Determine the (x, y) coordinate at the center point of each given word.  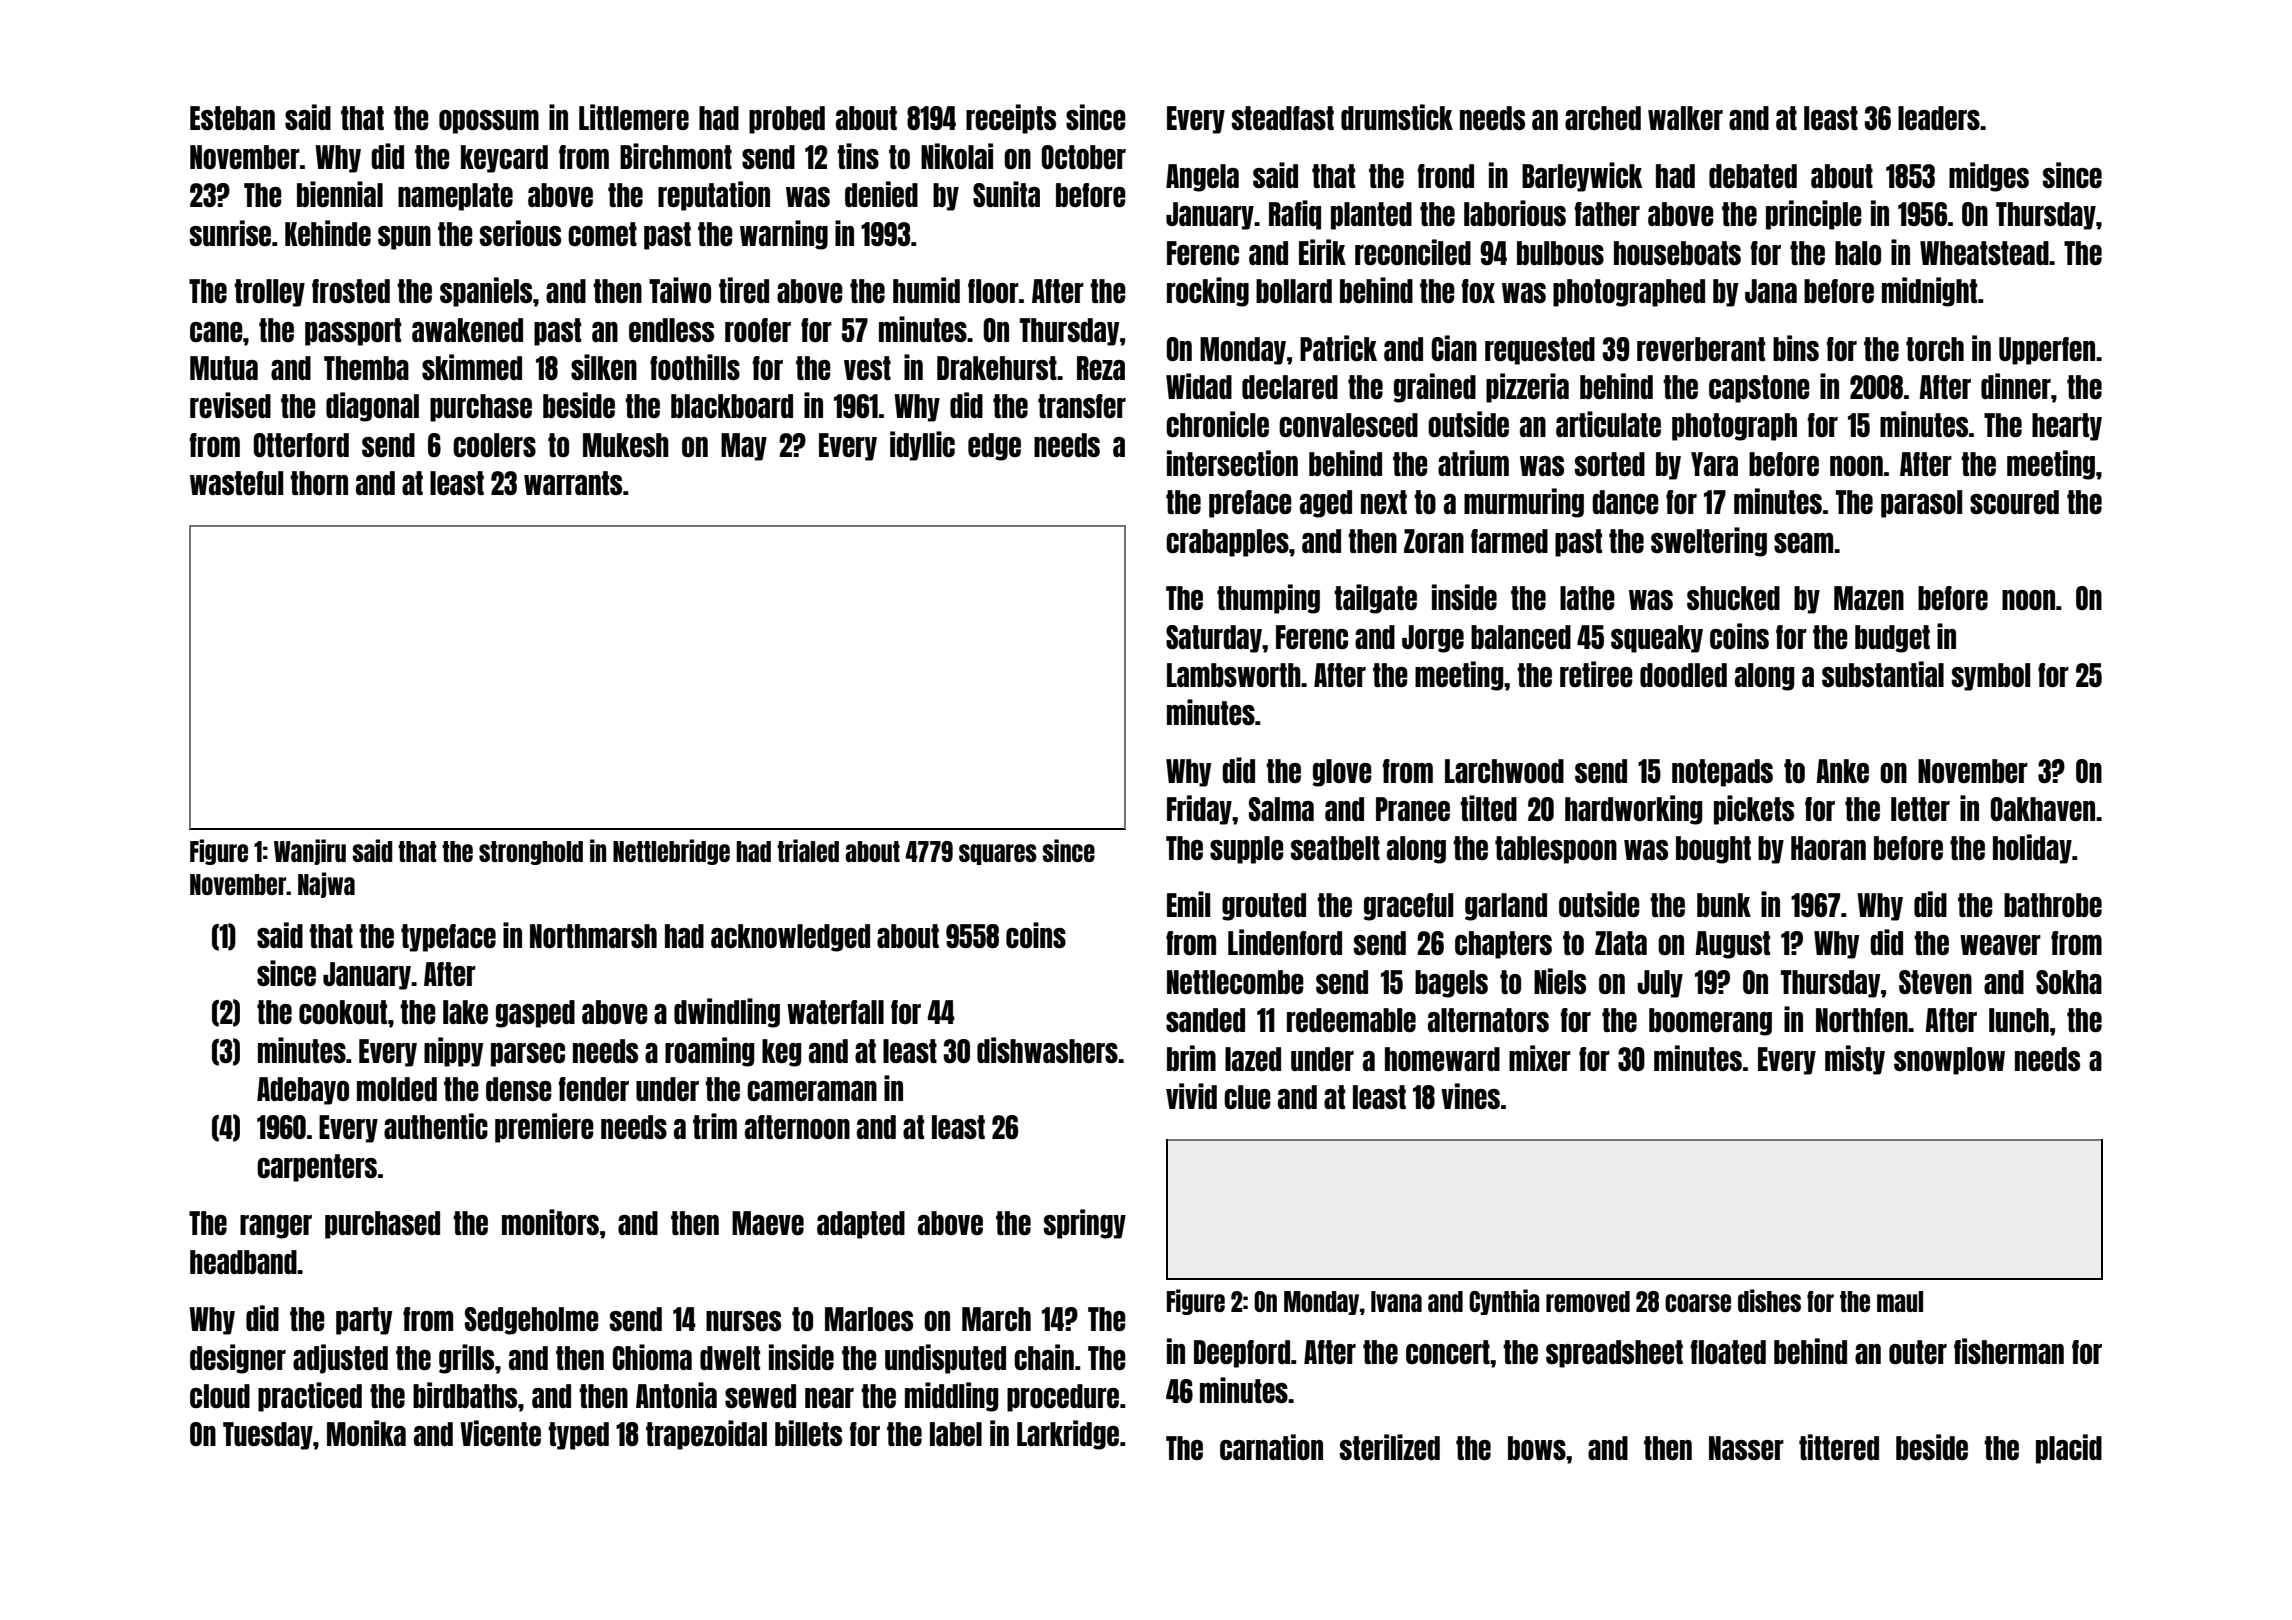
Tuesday (268, 1436)
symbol (1990, 677)
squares (998, 854)
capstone (1759, 389)
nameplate (455, 197)
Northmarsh (593, 936)
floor (993, 291)
